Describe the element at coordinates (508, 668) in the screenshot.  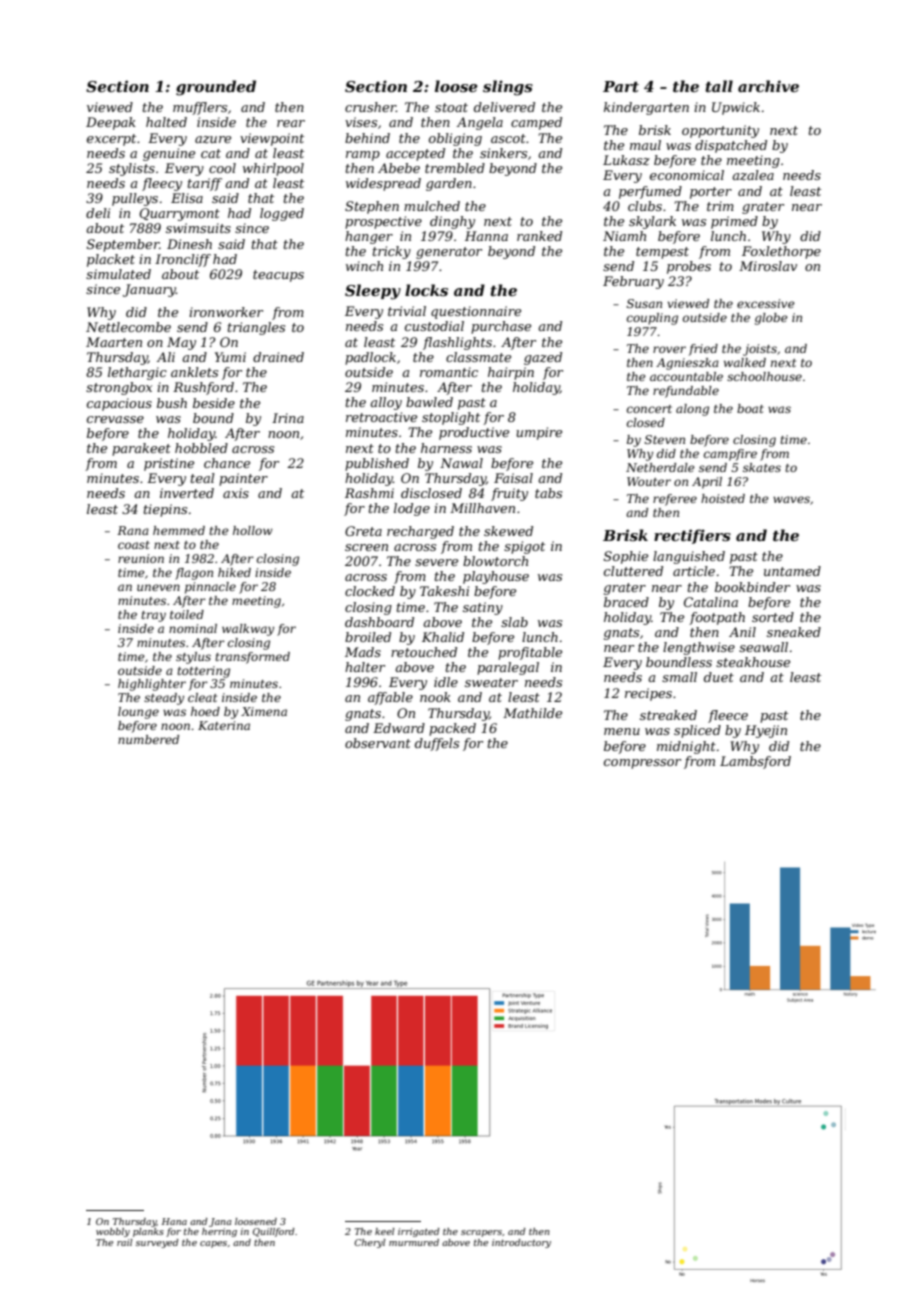
I see `paralegal` at that location.
